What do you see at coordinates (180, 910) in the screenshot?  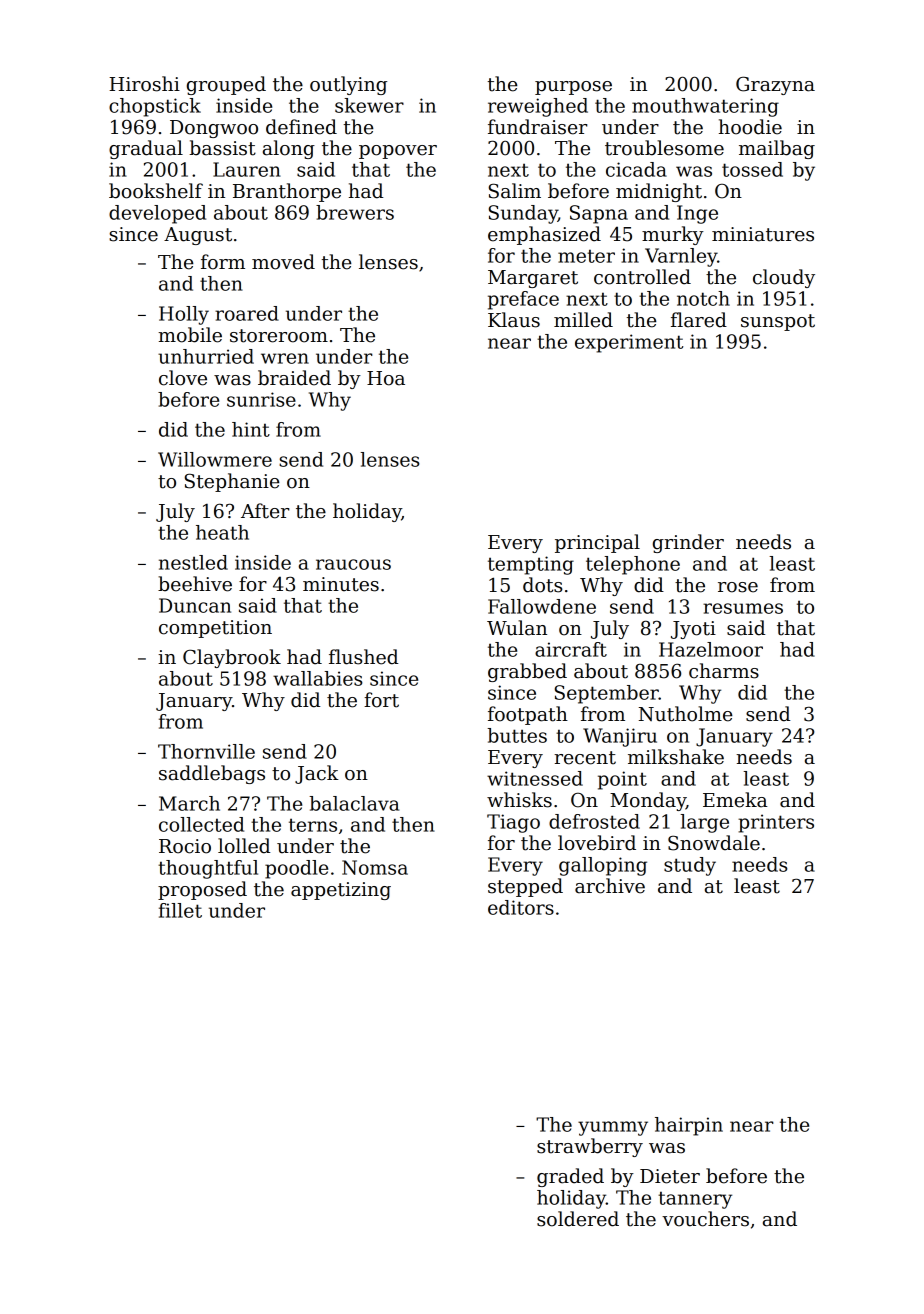 I see `fillet` at bounding box center [180, 910].
